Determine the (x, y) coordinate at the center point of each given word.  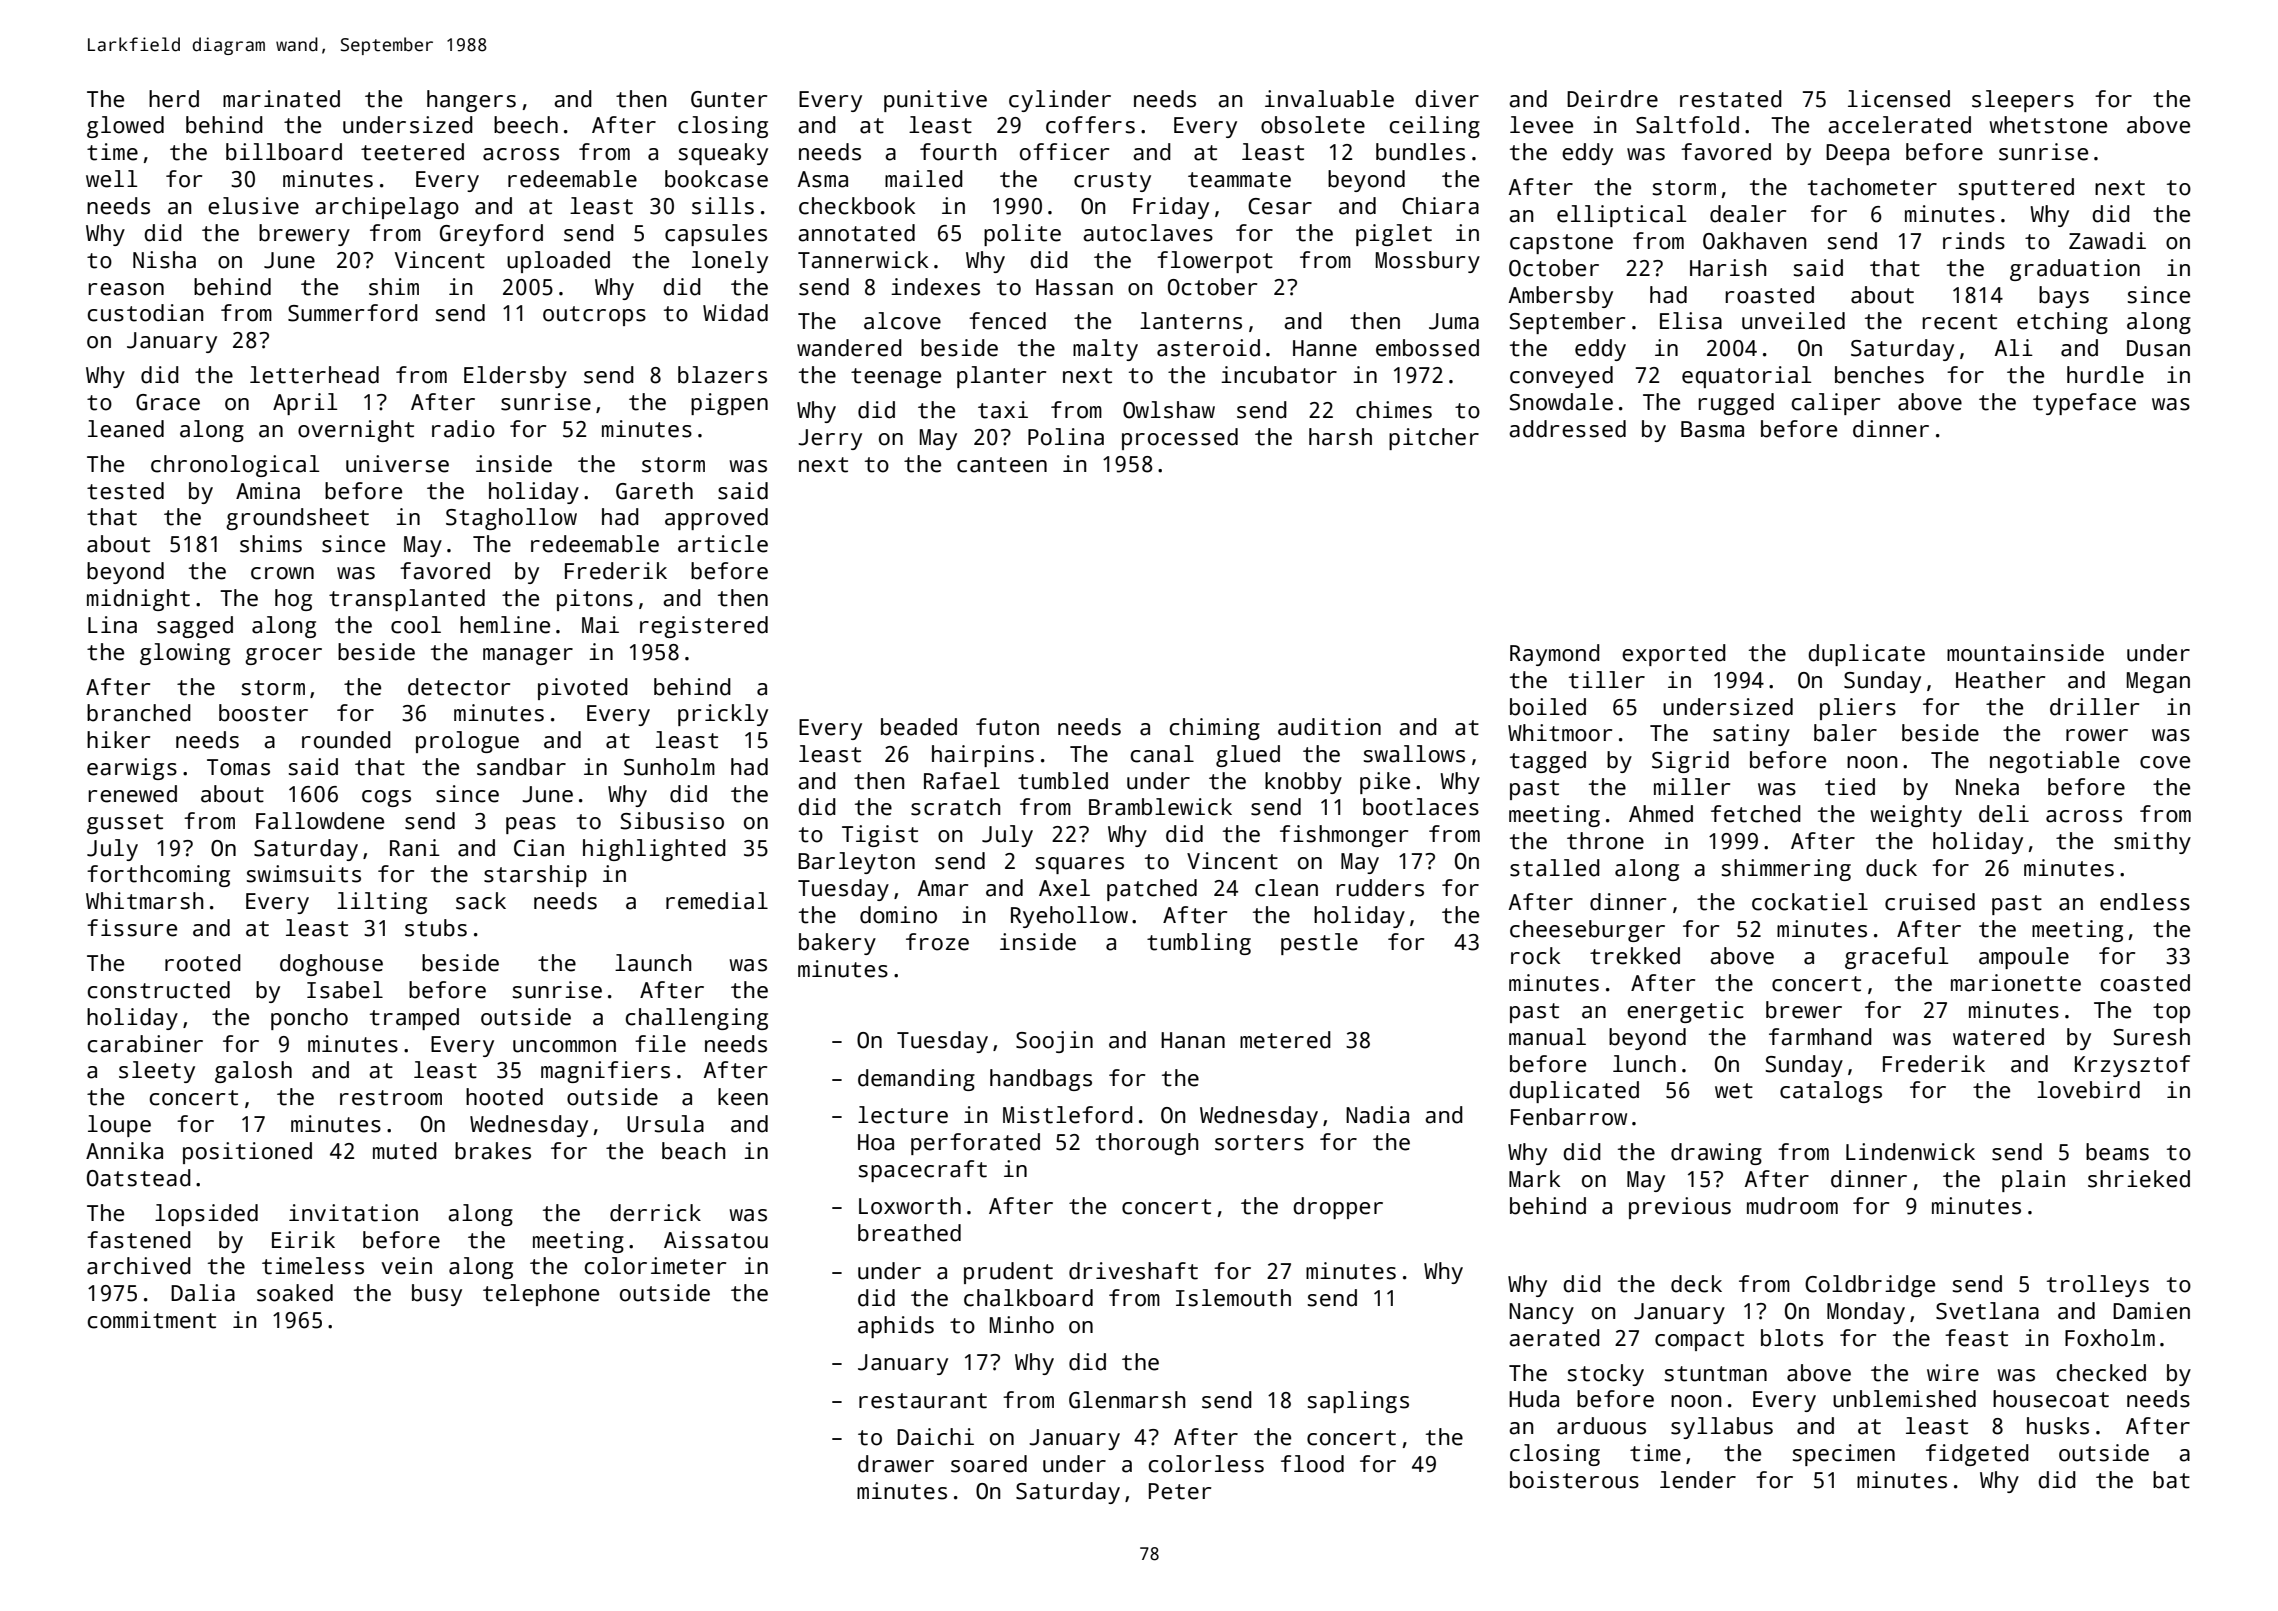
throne (1605, 841)
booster (263, 713)
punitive (935, 101)
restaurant (923, 1401)
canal (1162, 754)
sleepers (2023, 101)
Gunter (729, 99)
